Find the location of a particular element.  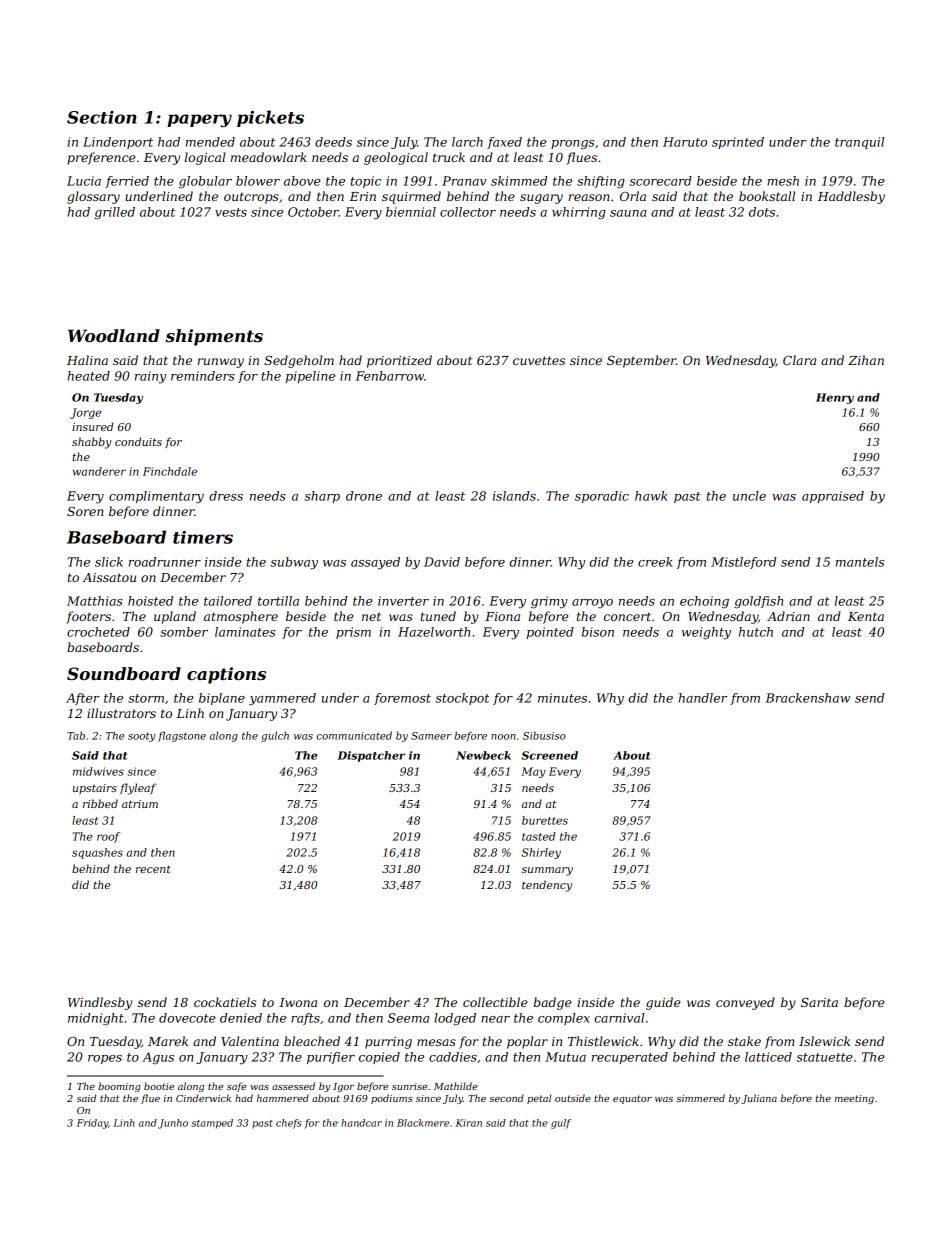

Brackenshaw is located at coordinates (808, 698).
